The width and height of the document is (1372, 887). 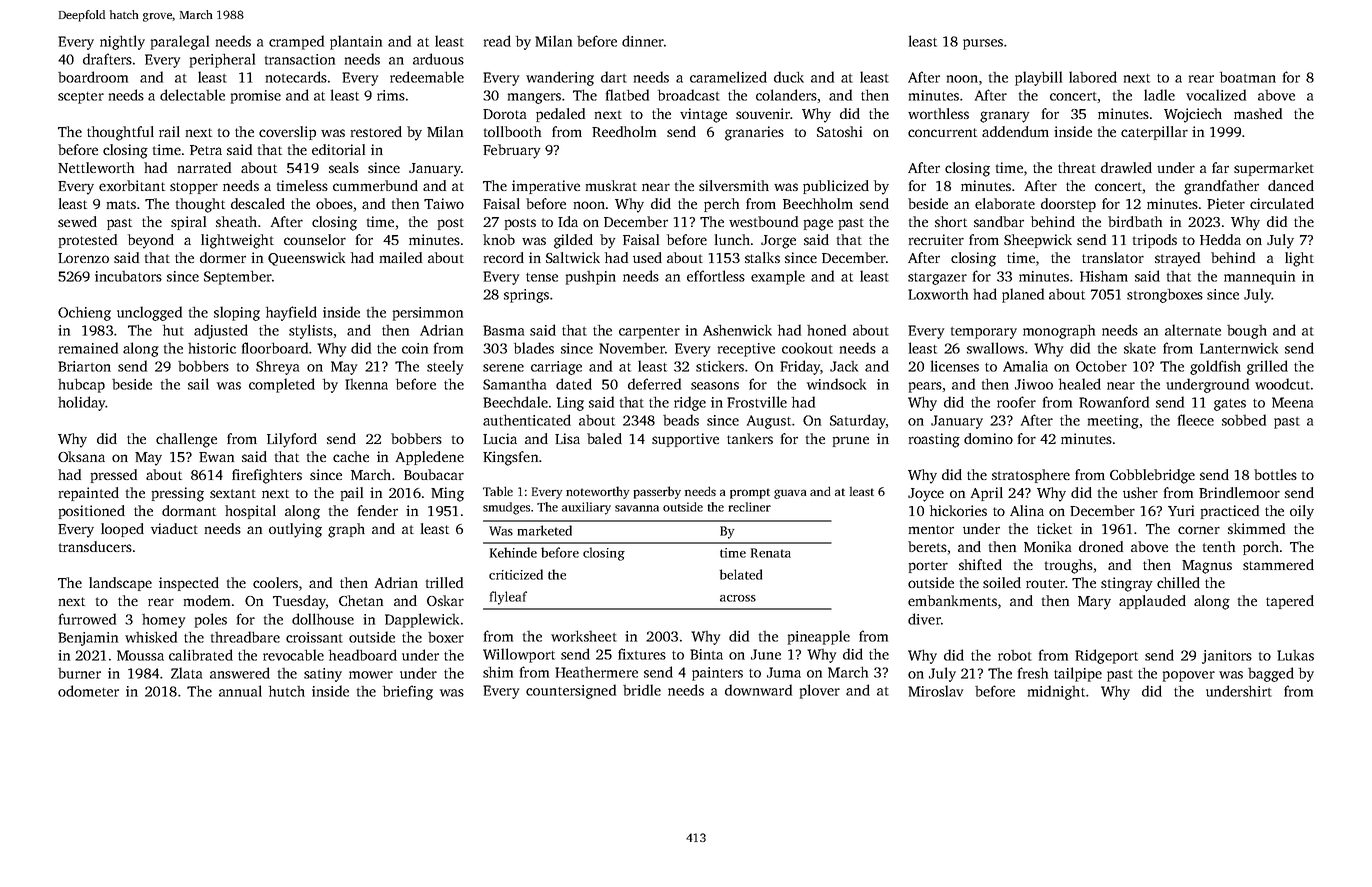 What do you see at coordinates (282, 385) in the document?
I see `completed` at bounding box center [282, 385].
